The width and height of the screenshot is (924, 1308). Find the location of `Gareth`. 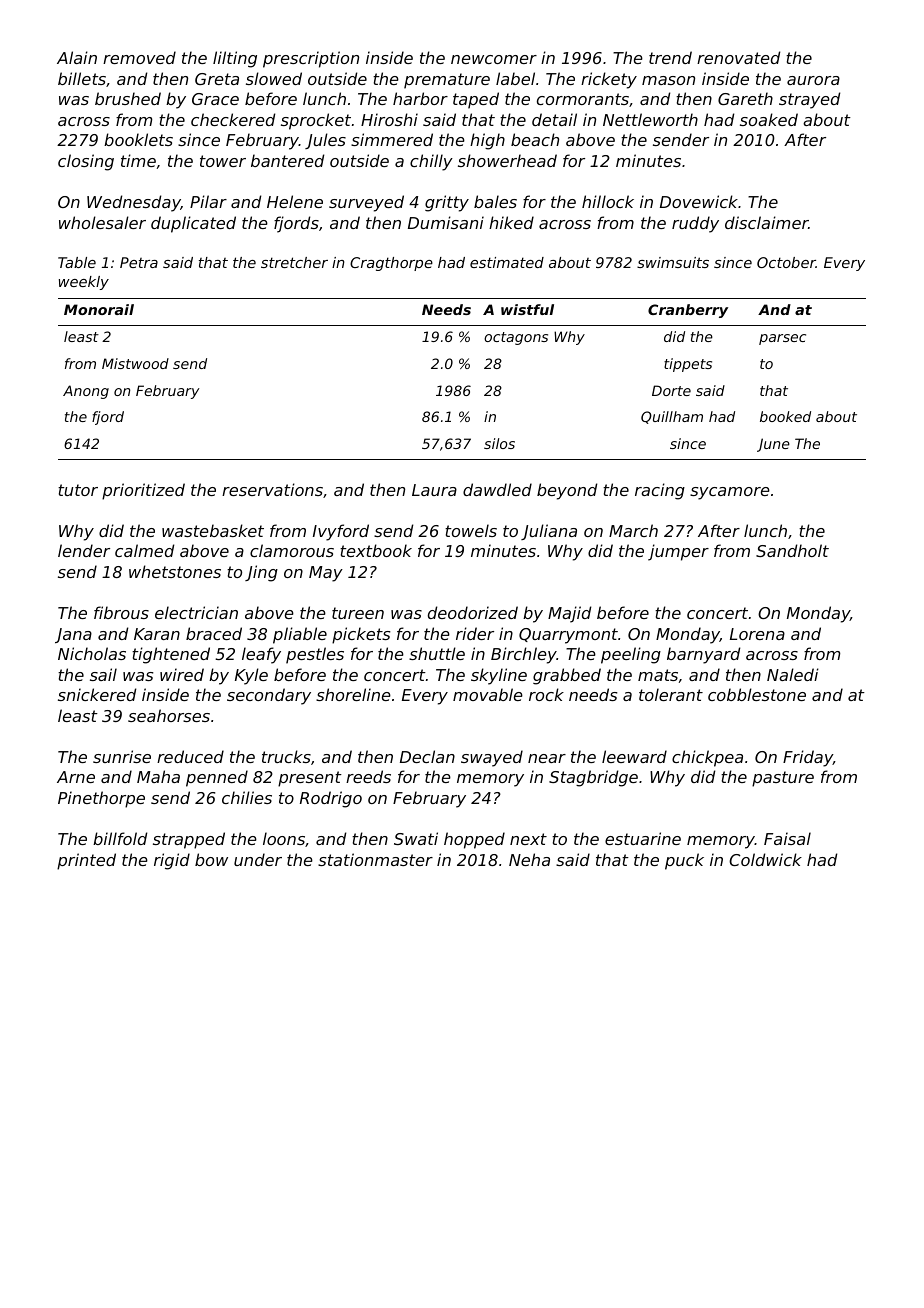

Gareth is located at coordinates (745, 98).
